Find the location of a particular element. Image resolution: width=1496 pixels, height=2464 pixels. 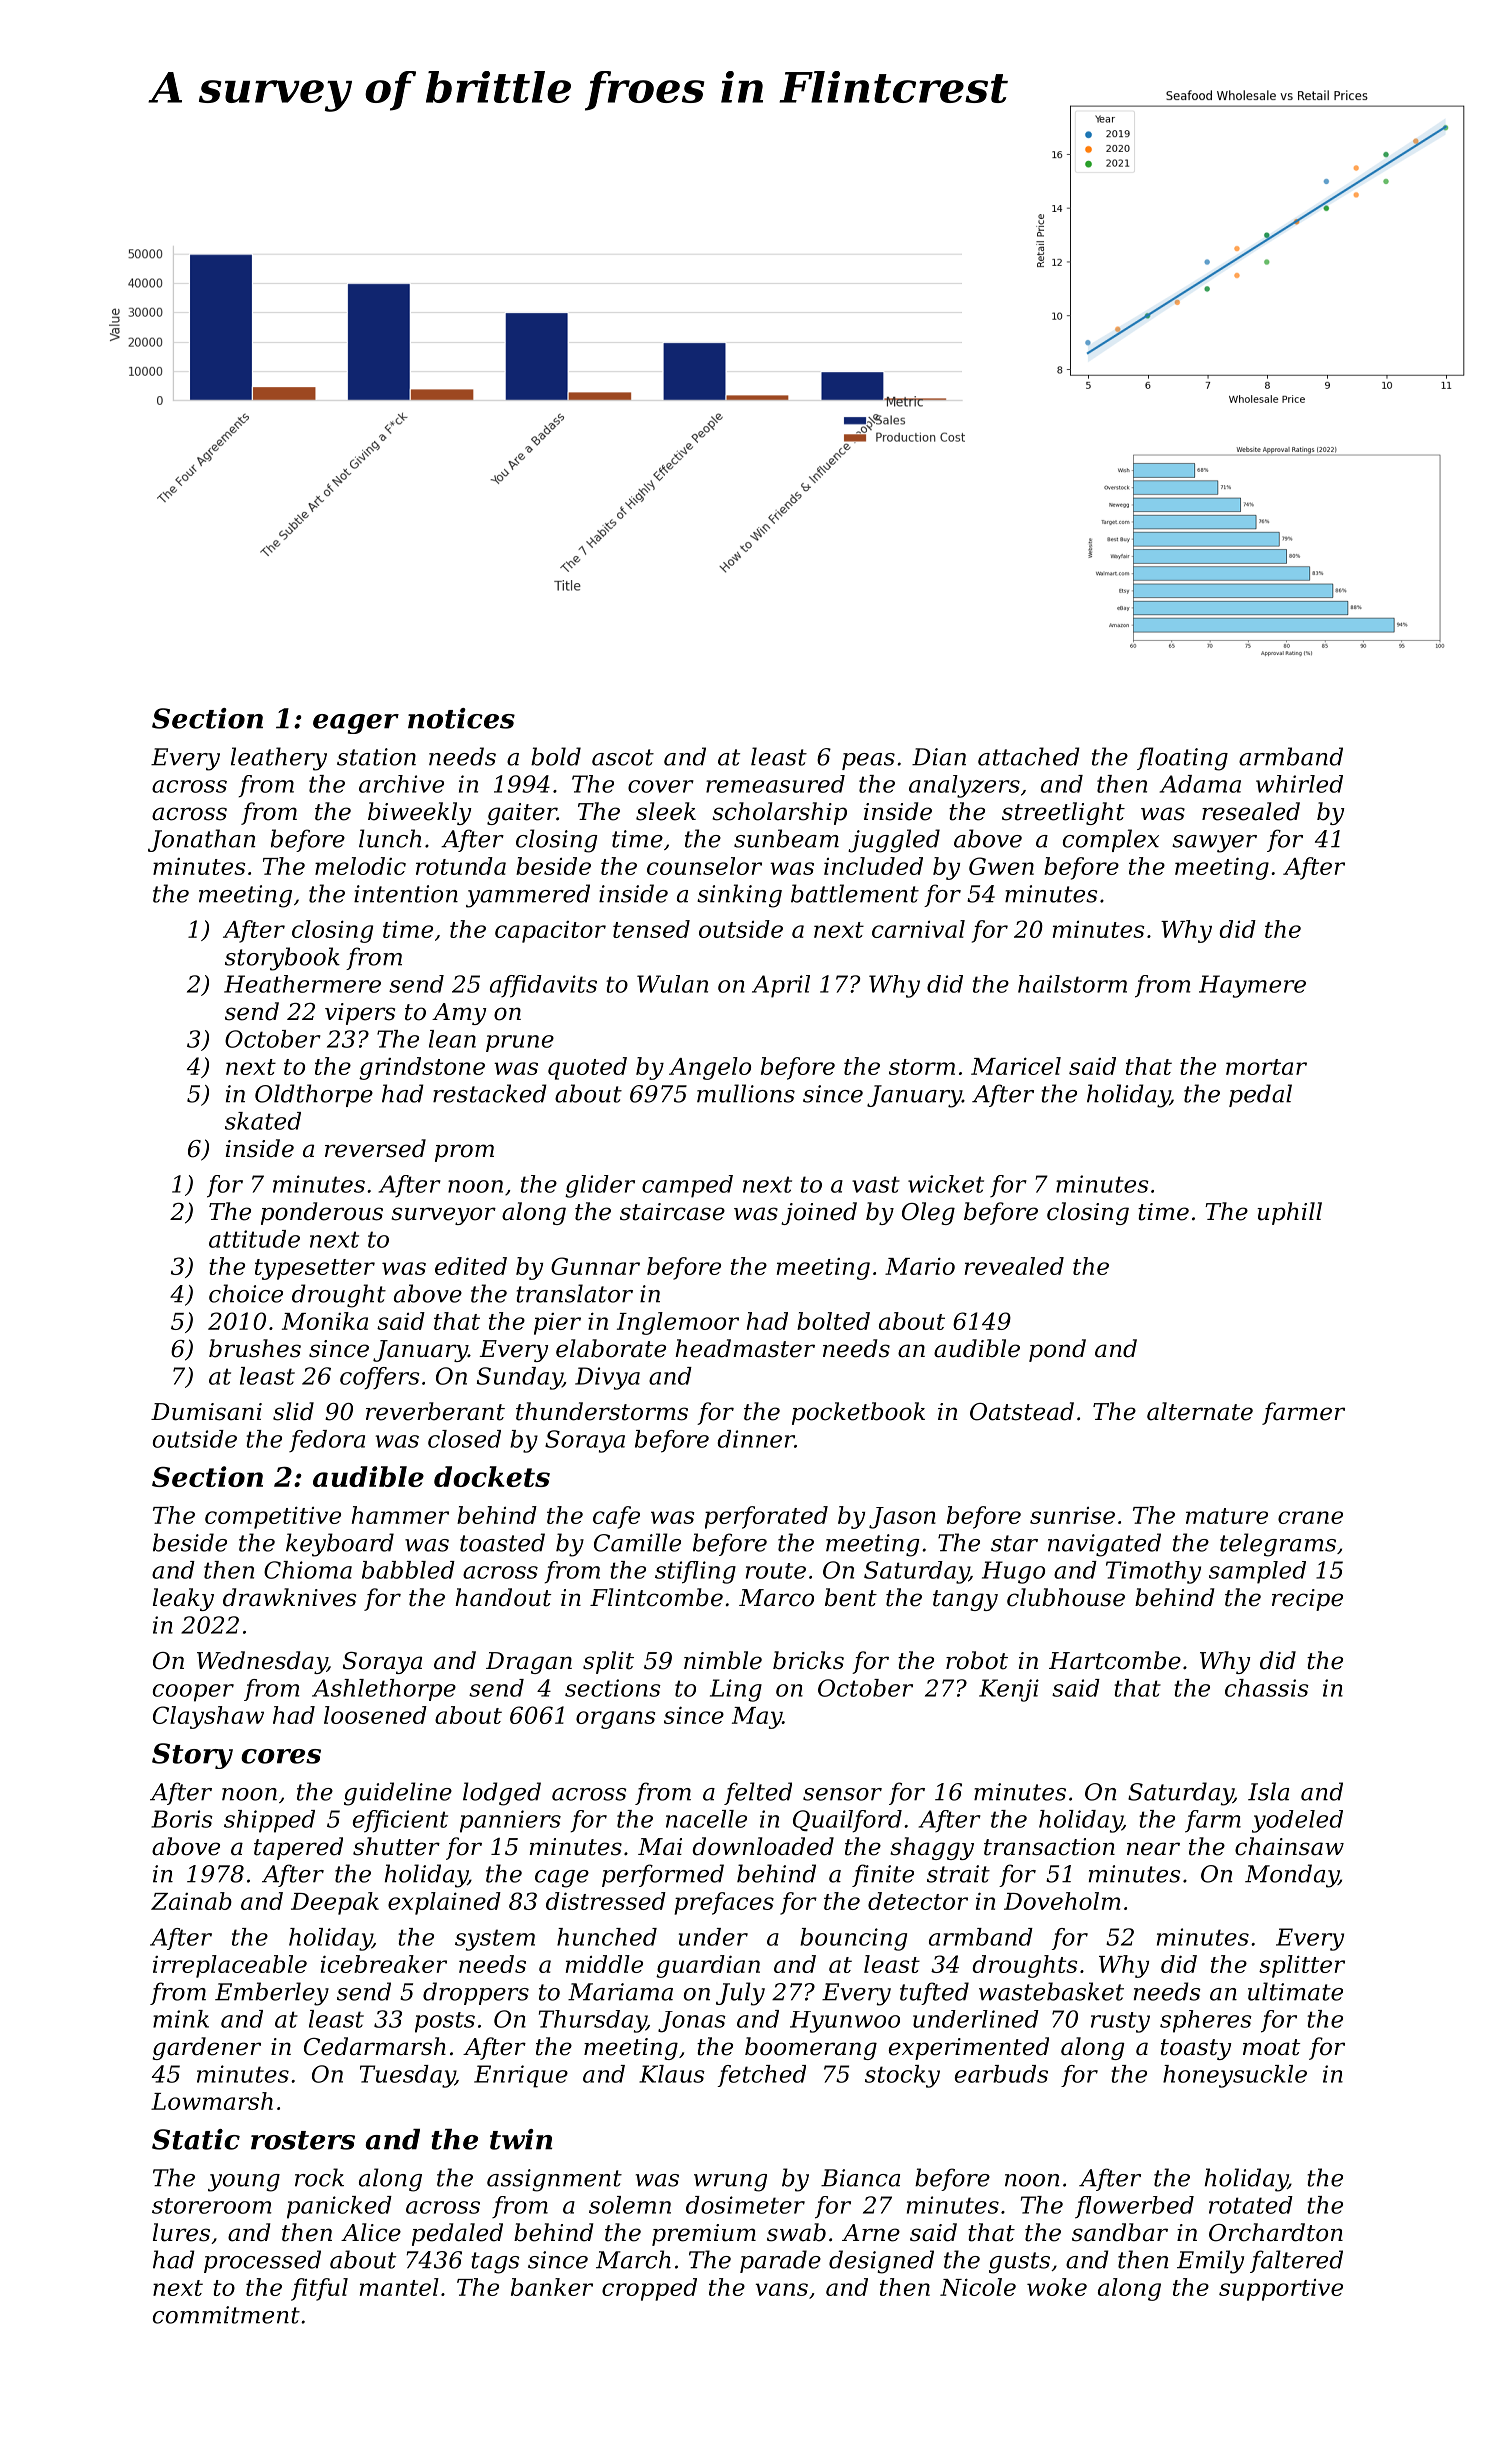

Jonathan is located at coordinates (201, 840).
